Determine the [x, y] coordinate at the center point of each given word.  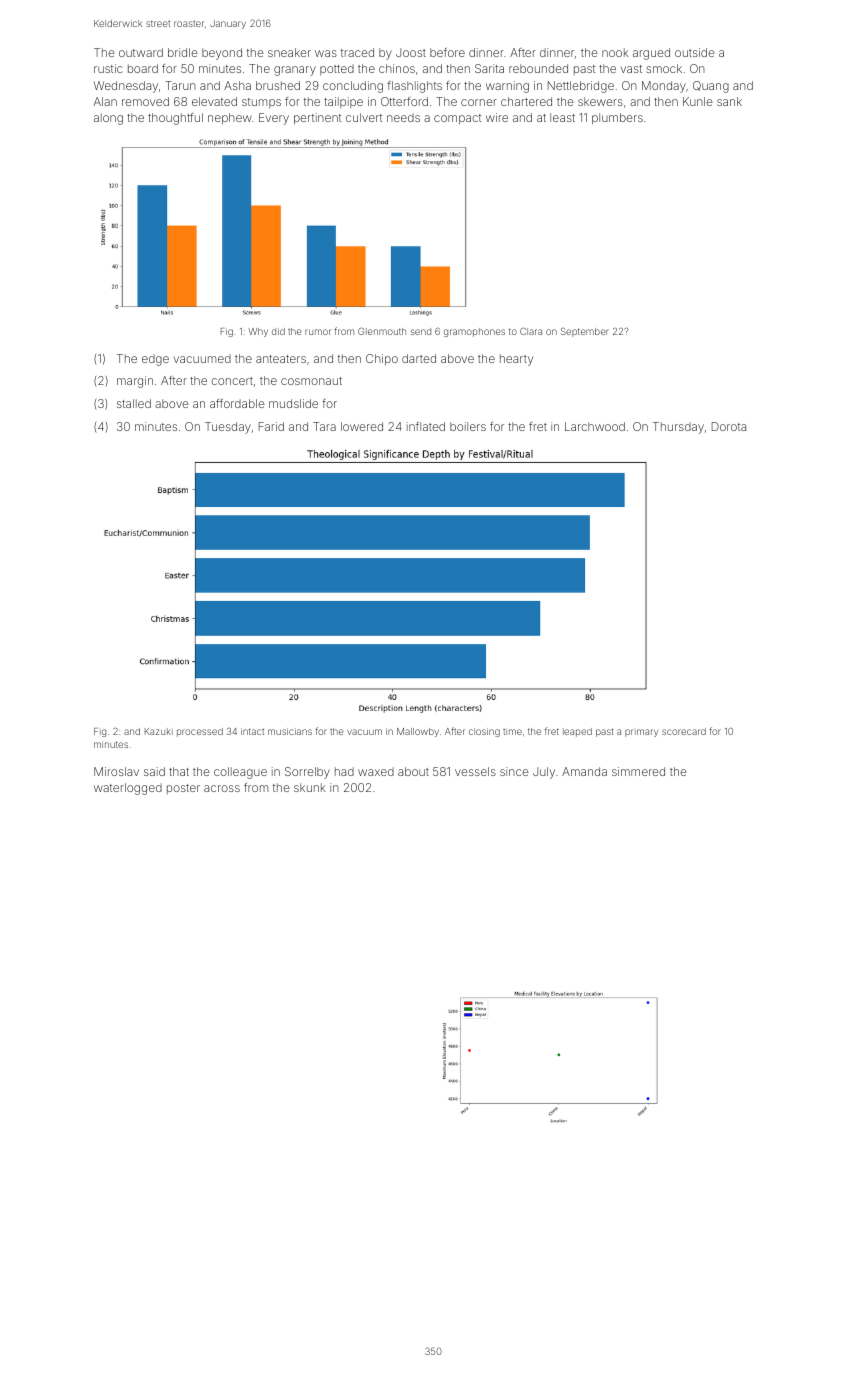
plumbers [617, 119]
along [108, 119]
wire [497, 117]
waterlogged [128, 789]
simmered [638, 771]
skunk [309, 787]
